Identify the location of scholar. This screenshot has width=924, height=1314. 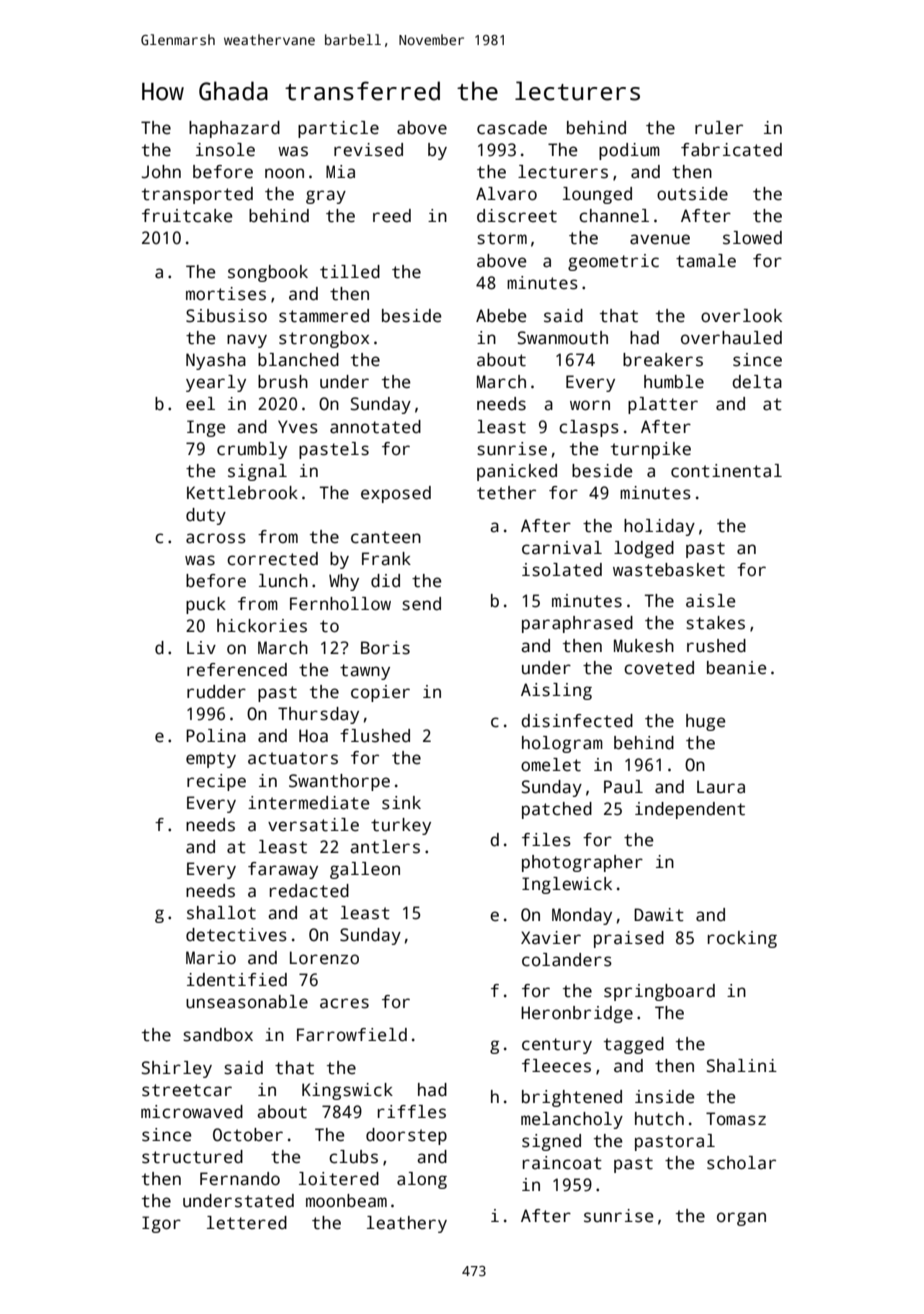
(741, 1163).
